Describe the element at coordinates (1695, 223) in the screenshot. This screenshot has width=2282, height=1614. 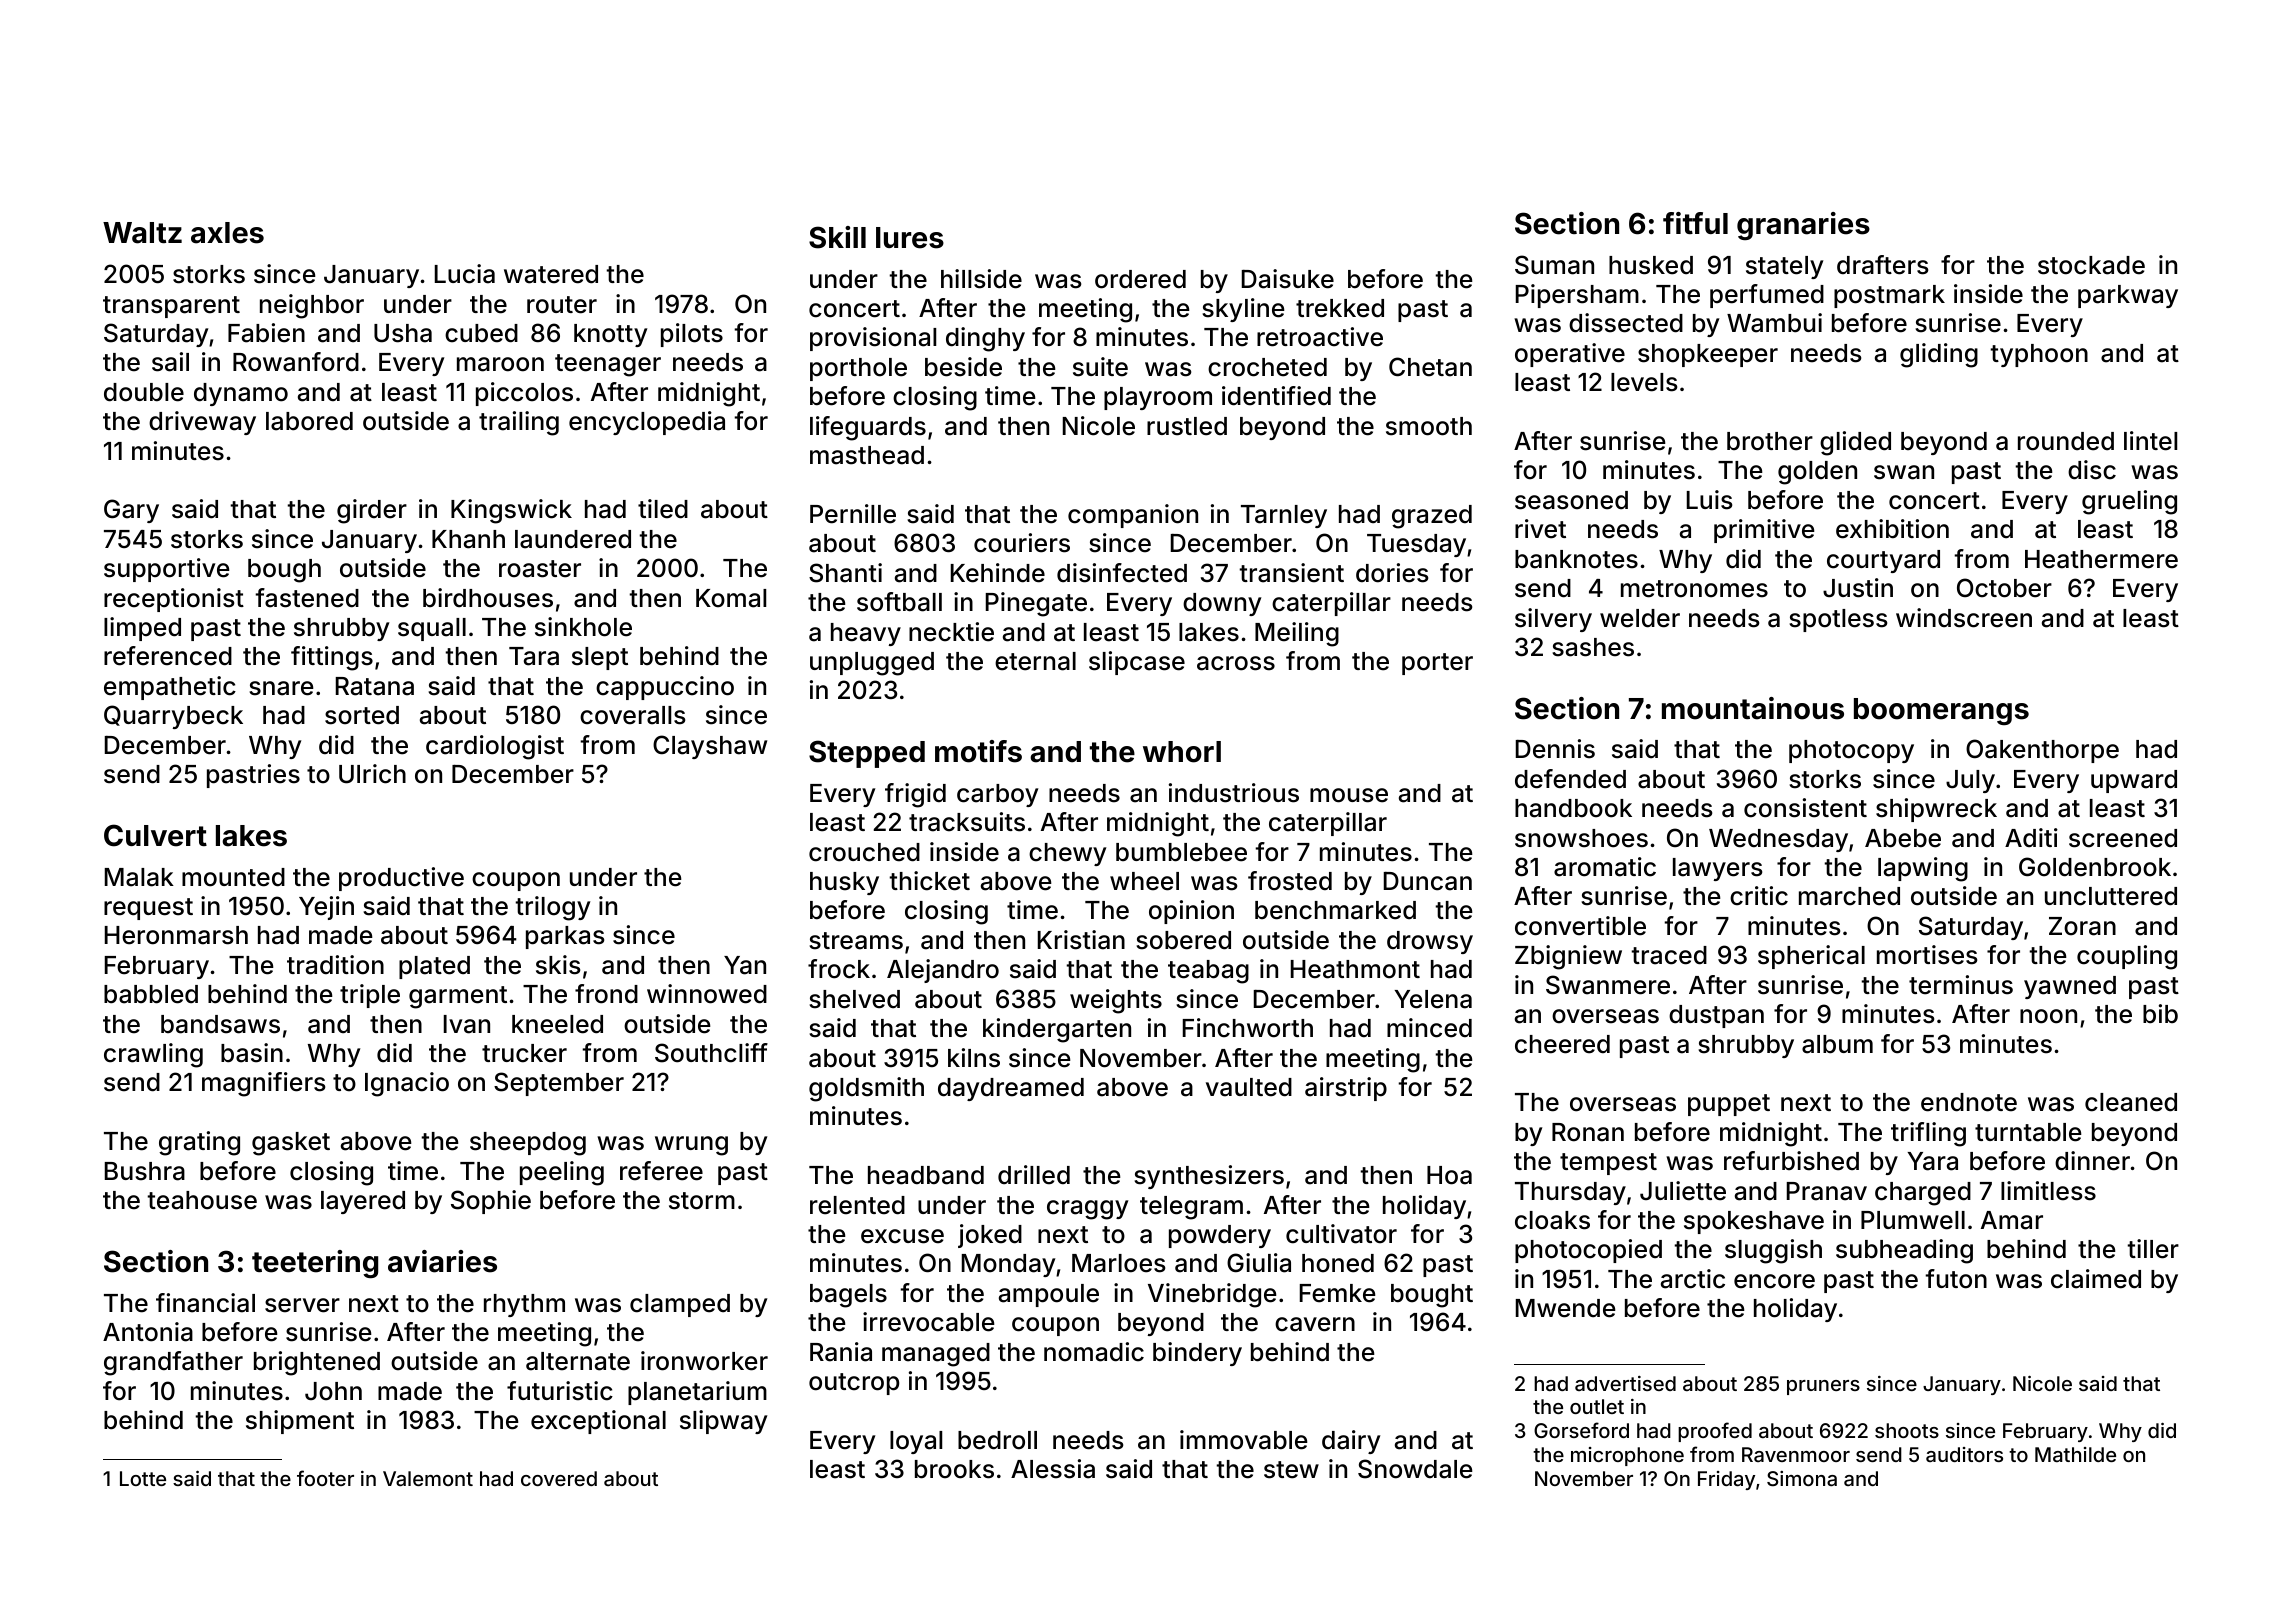
I see `fitful` at that location.
